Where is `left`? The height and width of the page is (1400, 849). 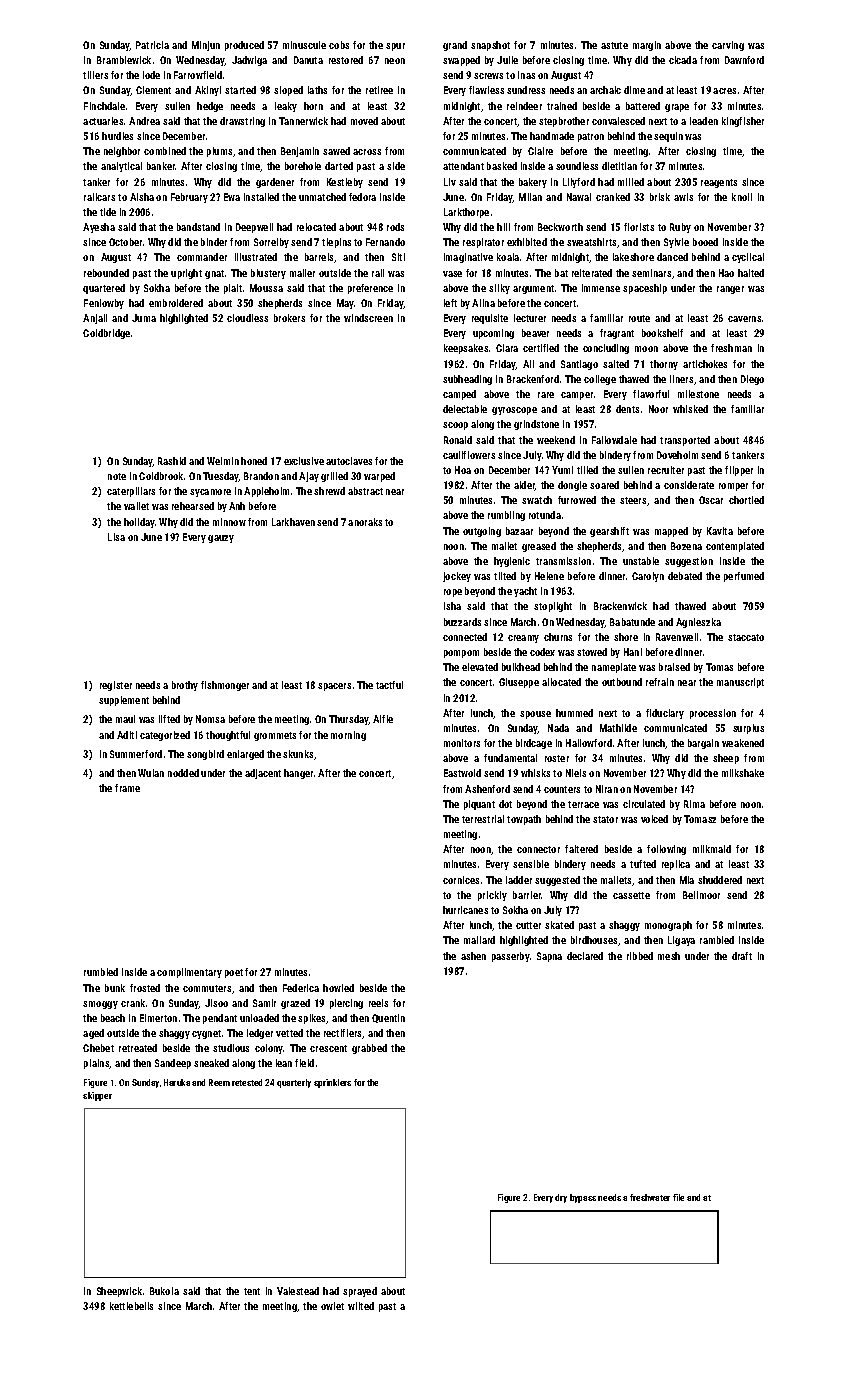 left is located at coordinates (450, 303).
